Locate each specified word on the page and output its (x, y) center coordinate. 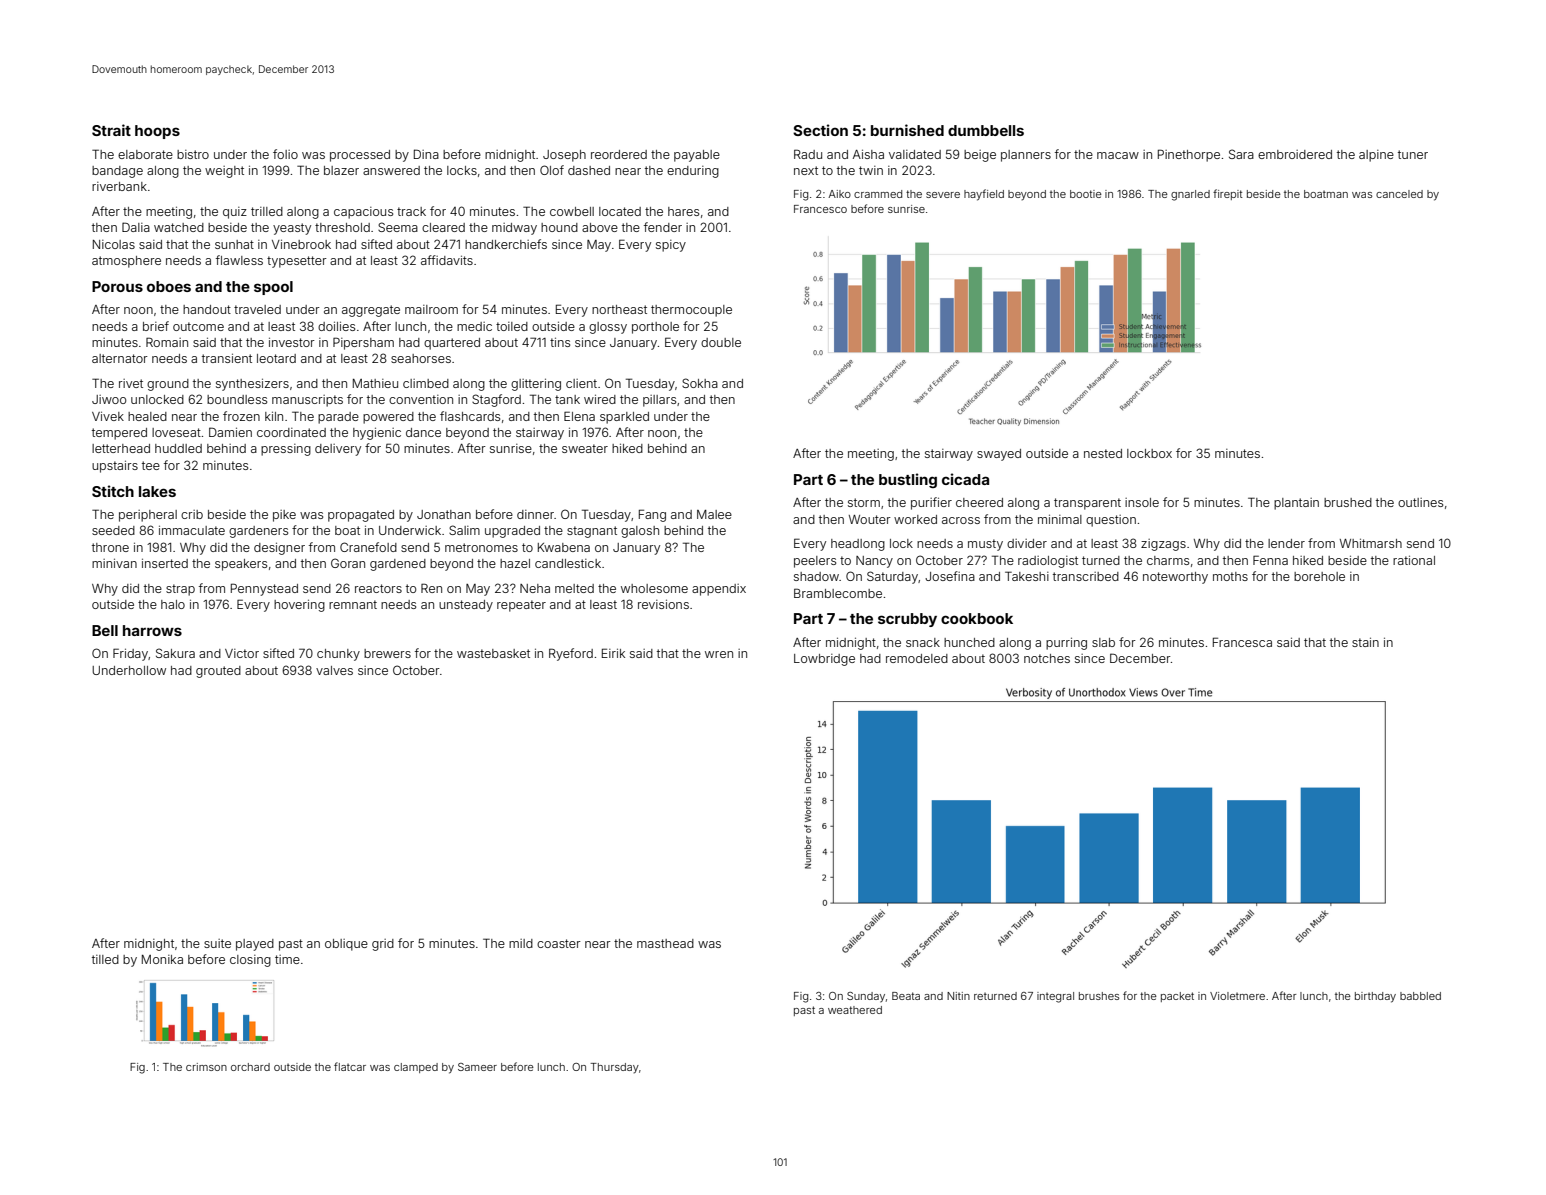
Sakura (175, 653)
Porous (117, 286)
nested (1103, 453)
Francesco (820, 209)
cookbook (977, 618)
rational (1414, 560)
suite (217, 943)
